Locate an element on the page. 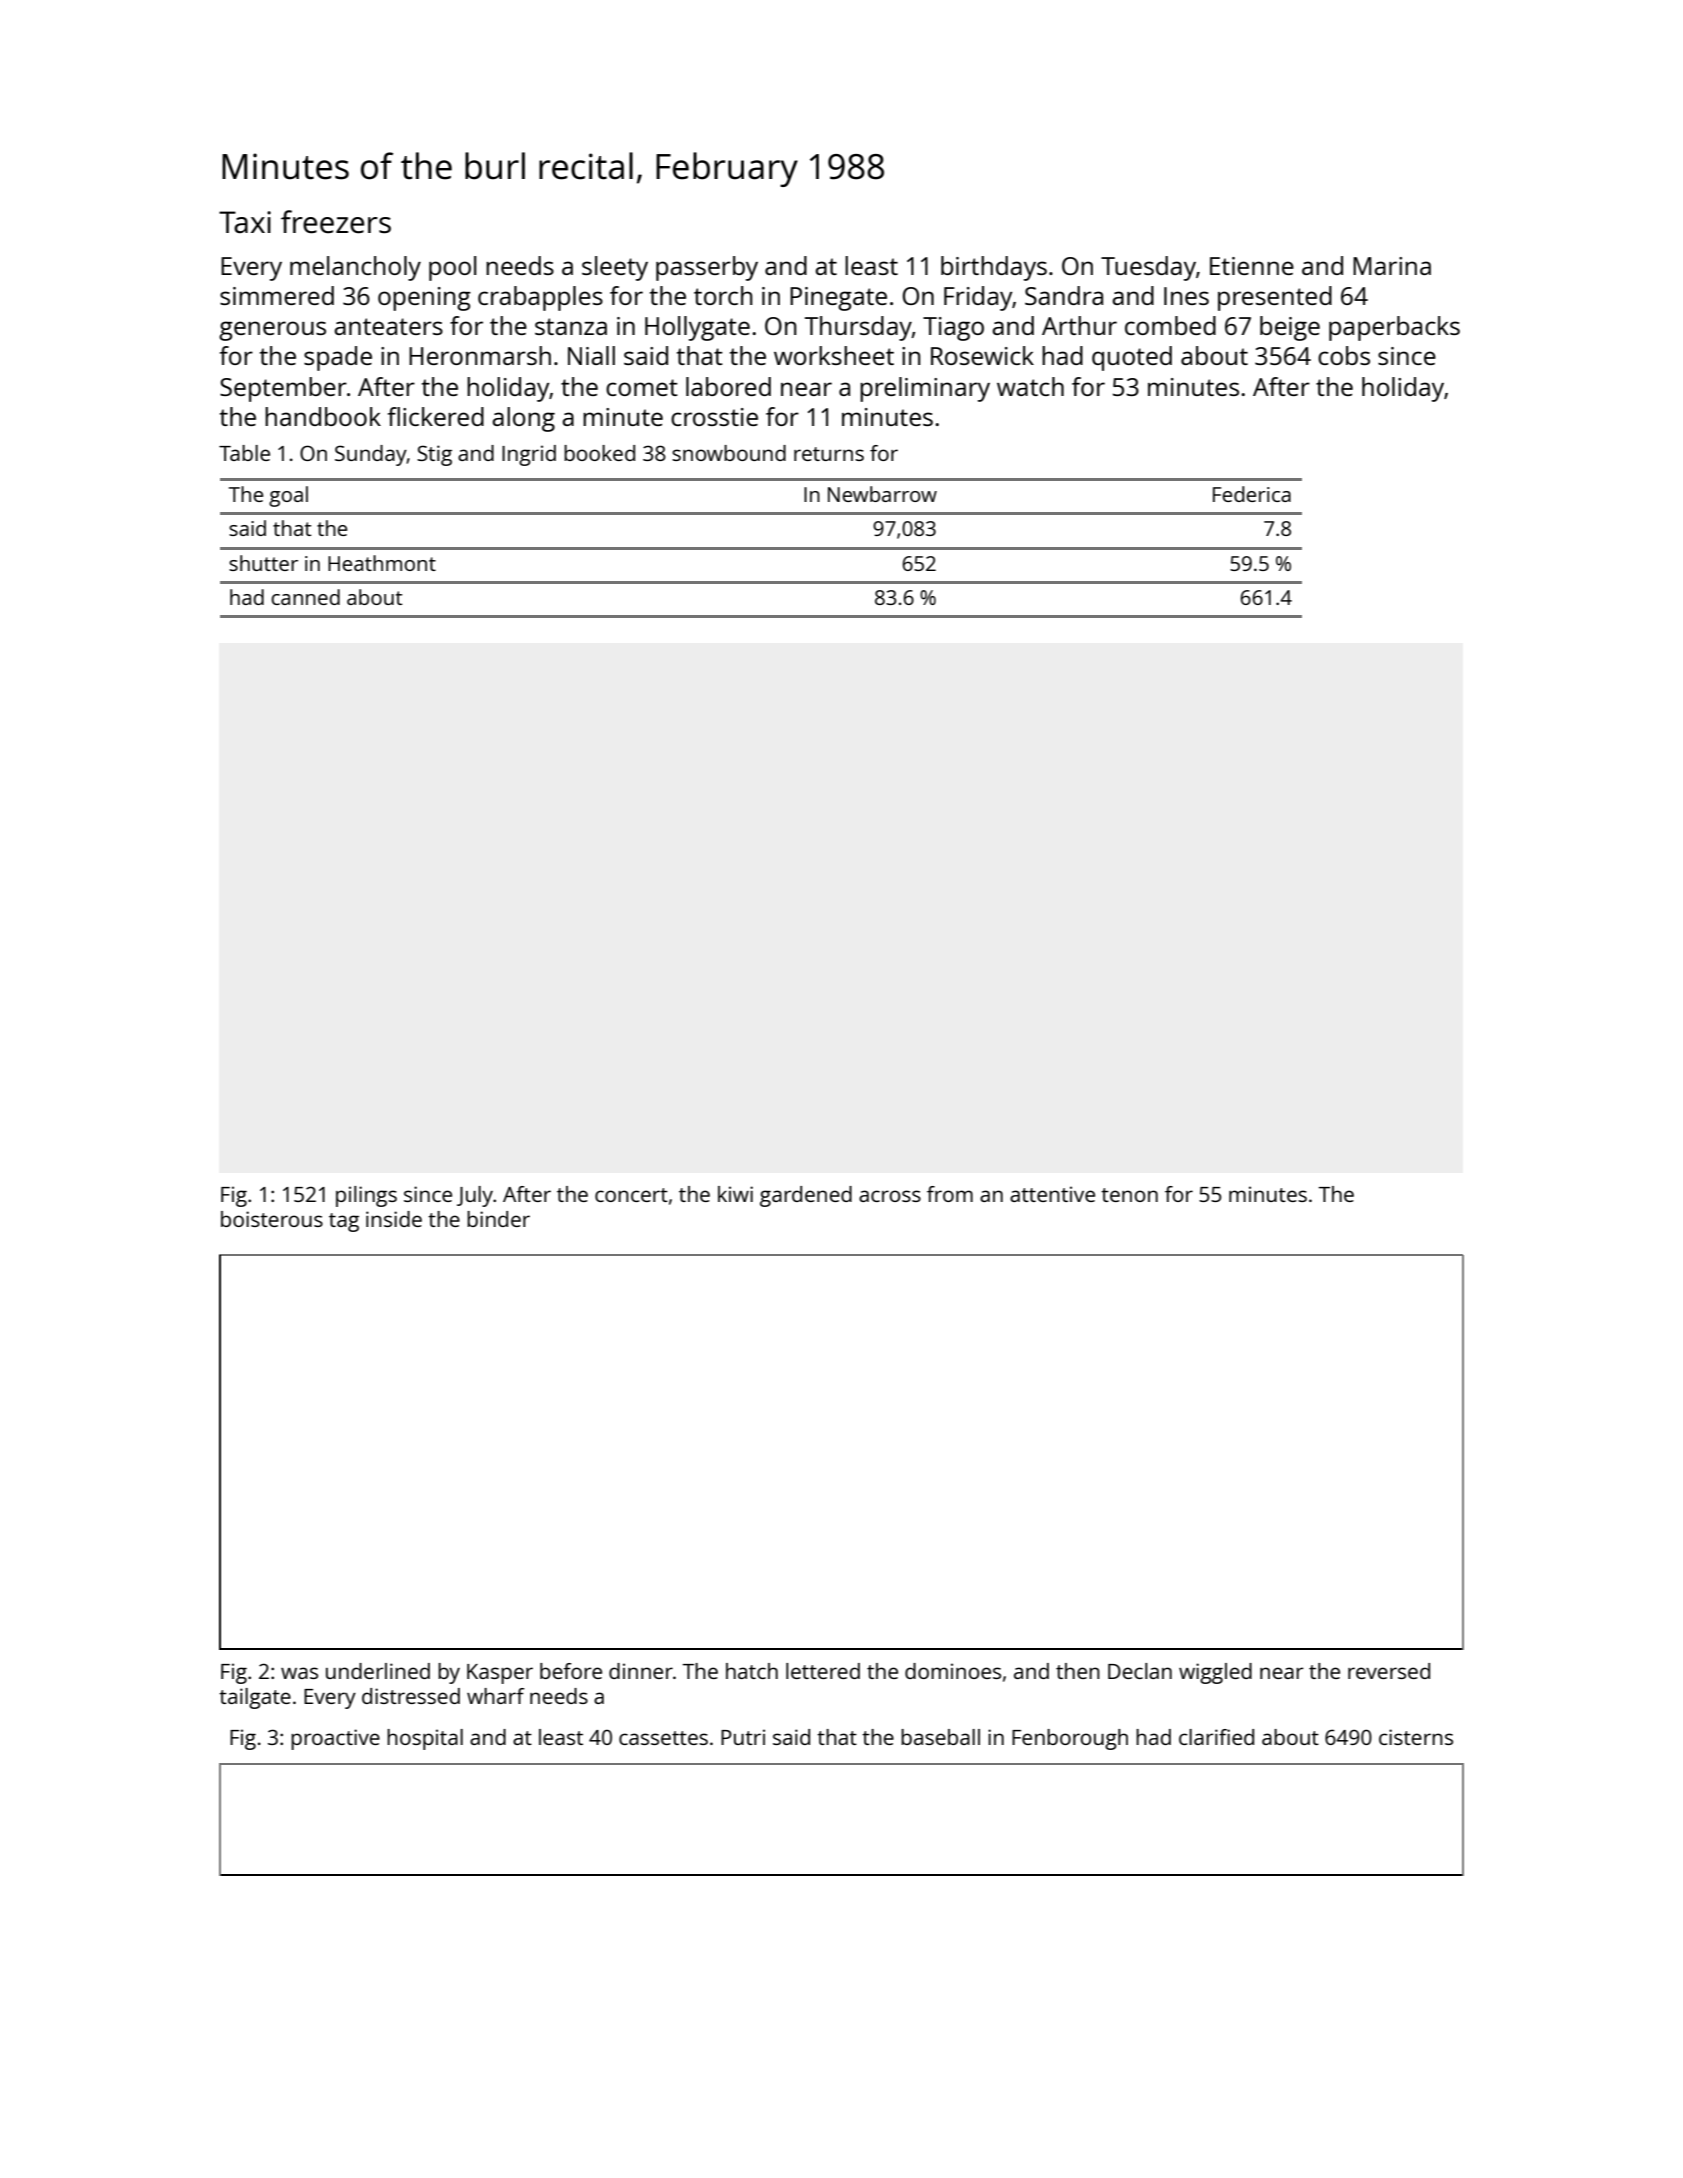 The height and width of the page is (2178, 1683). tenon is located at coordinates (1129, 1195).
